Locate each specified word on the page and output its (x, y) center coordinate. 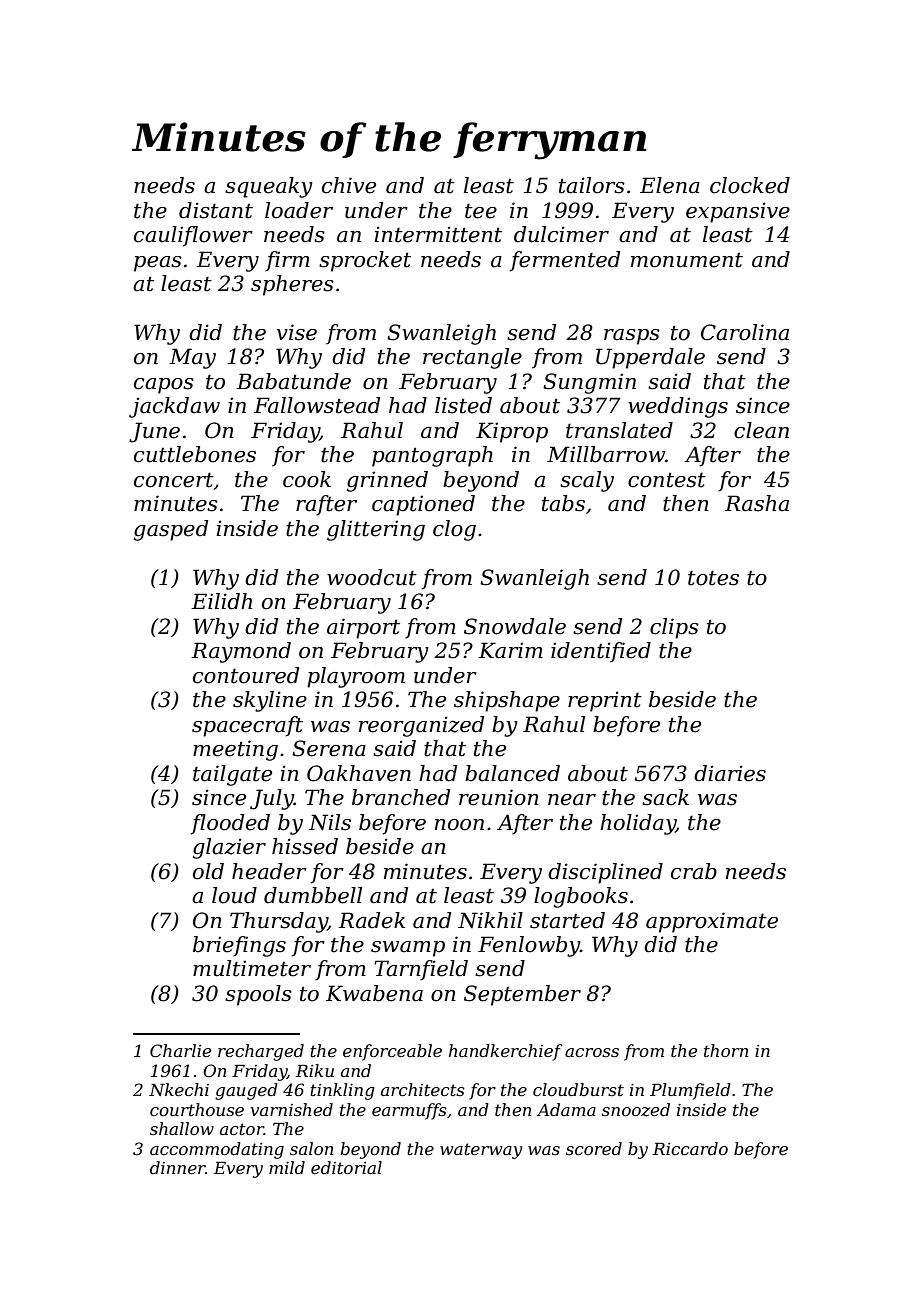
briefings (239, 946)
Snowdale (515, 626)
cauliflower (193, 236)
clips (674, 628)
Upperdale (650, 358)
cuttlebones (195, 454)
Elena (670, 185)
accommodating (217, 1150)
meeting (235, 750)
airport (363, 628)
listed (463, 405)
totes (713, 578)
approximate (712, 922)
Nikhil (490, 920)
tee (481, 211)
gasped (170, 530)
